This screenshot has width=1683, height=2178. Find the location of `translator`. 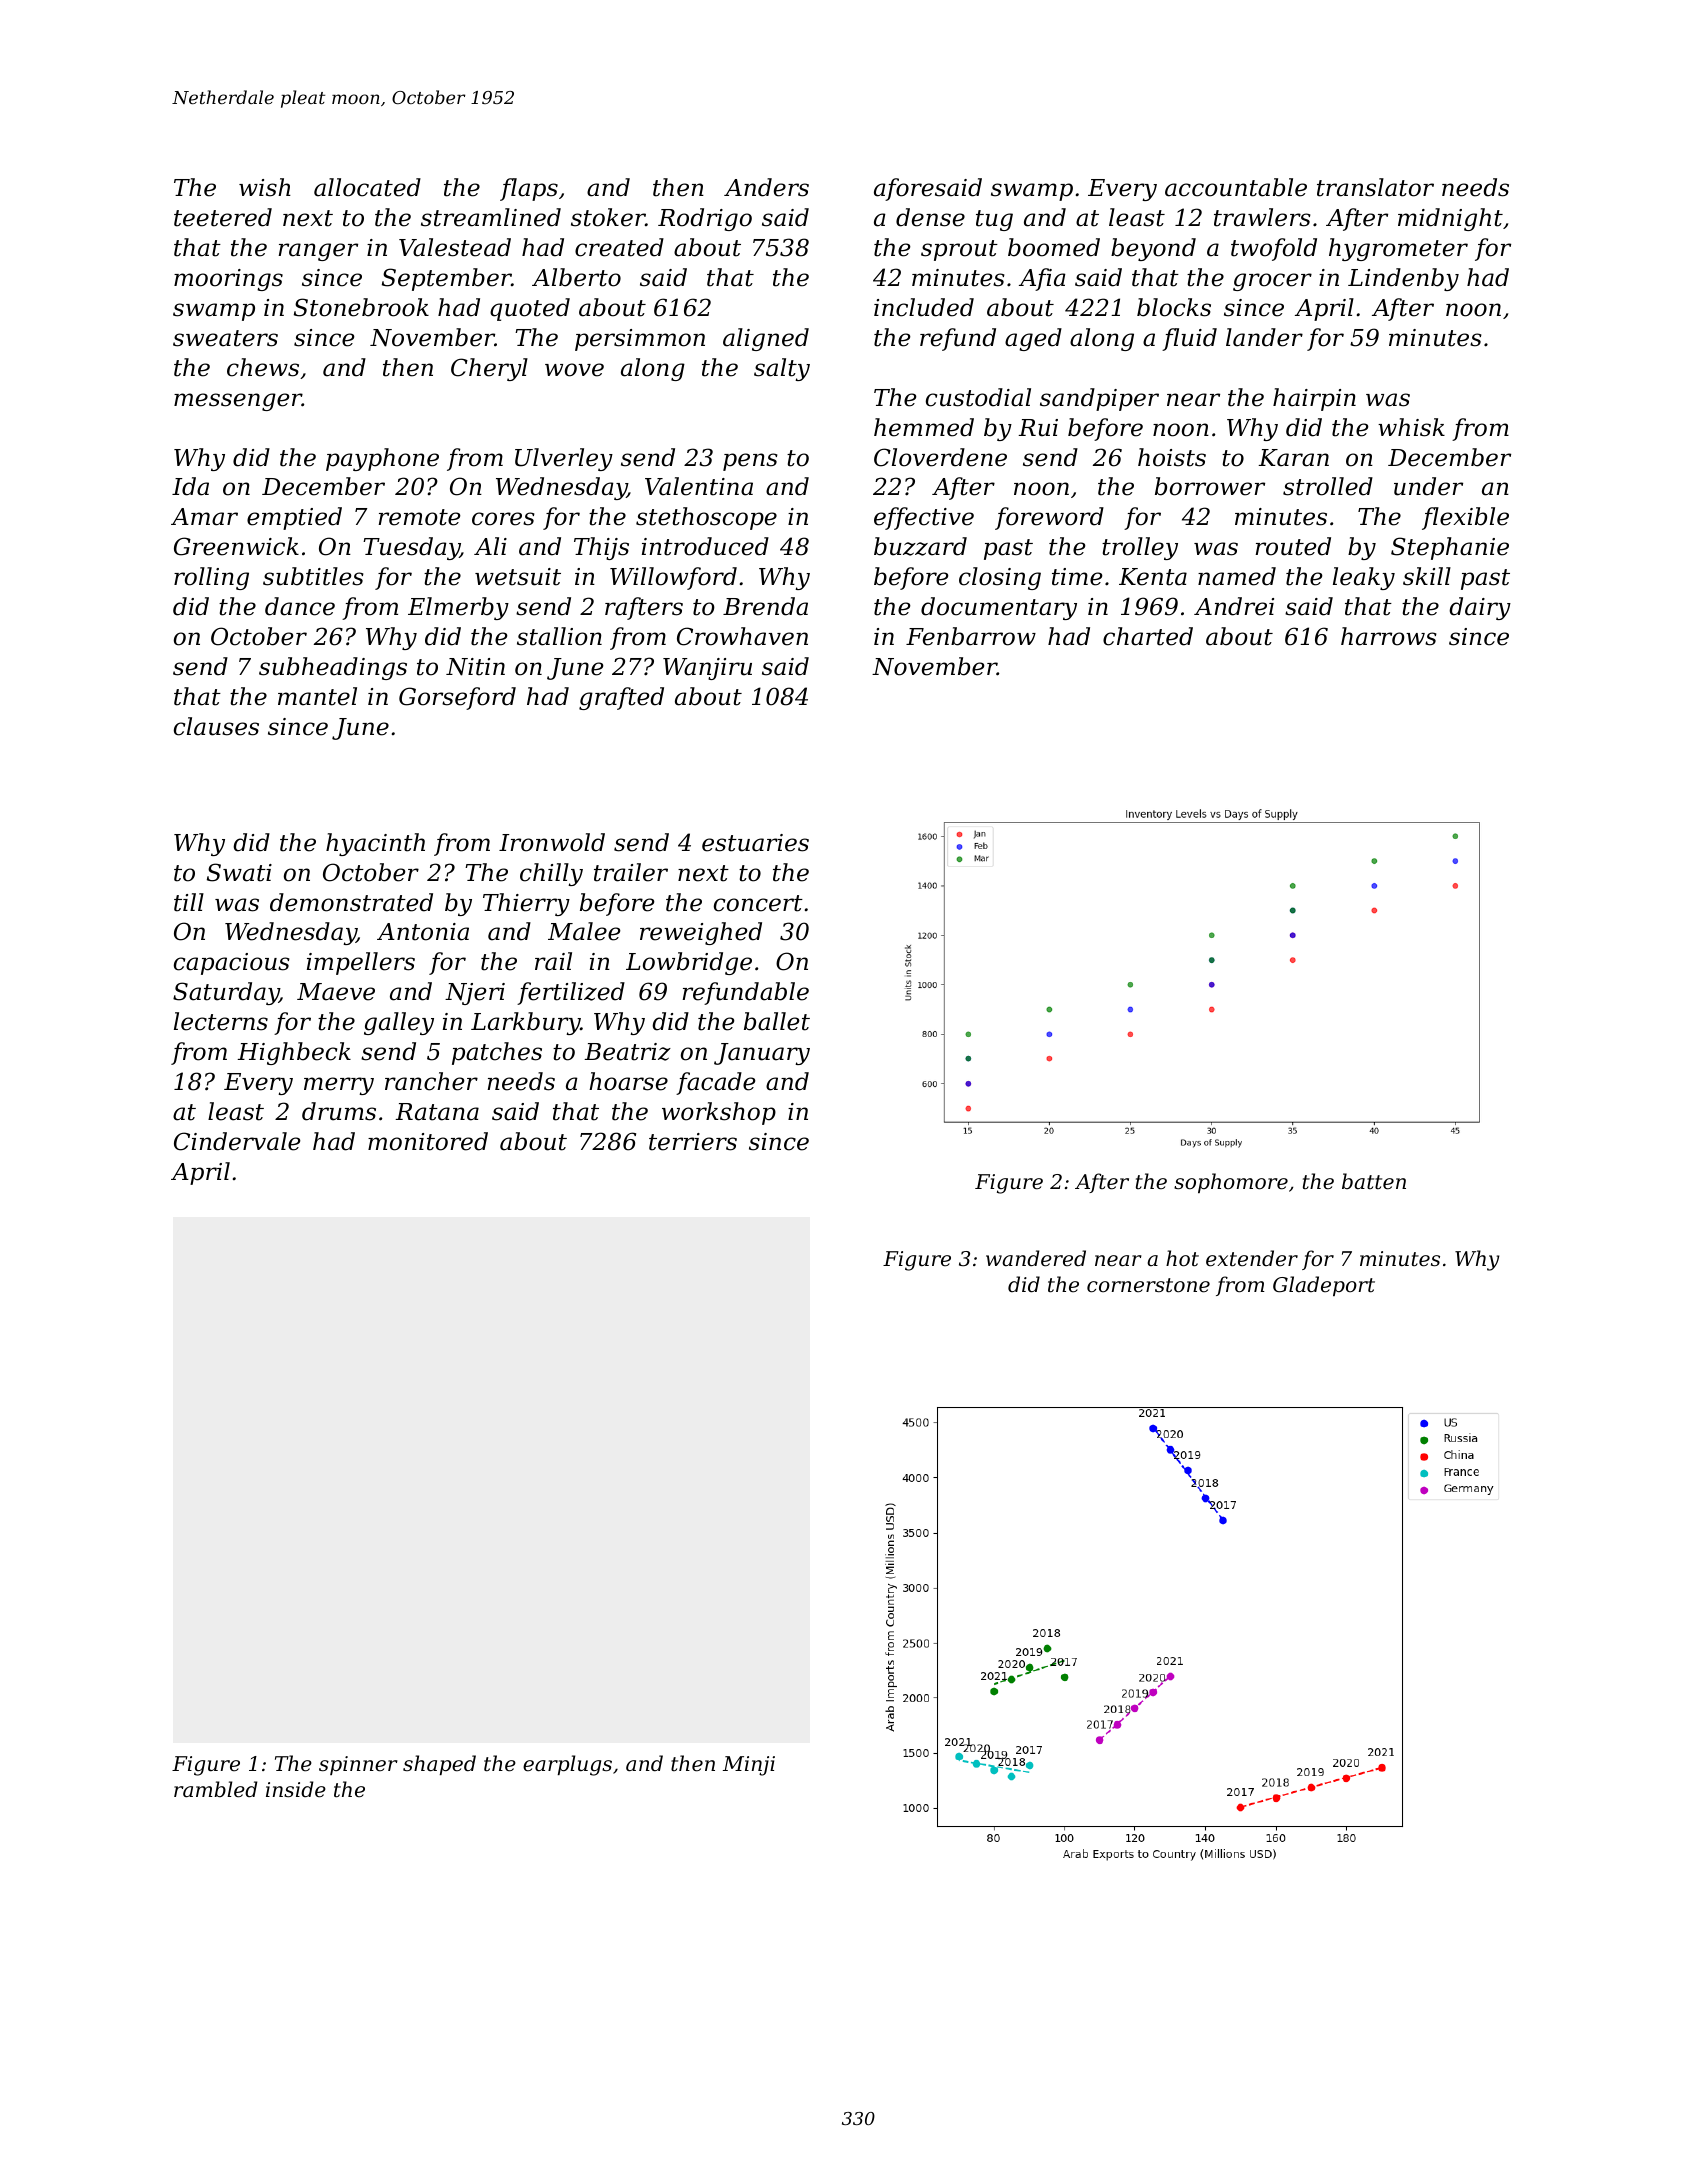

translator is located at coordinates (1375, 187).
